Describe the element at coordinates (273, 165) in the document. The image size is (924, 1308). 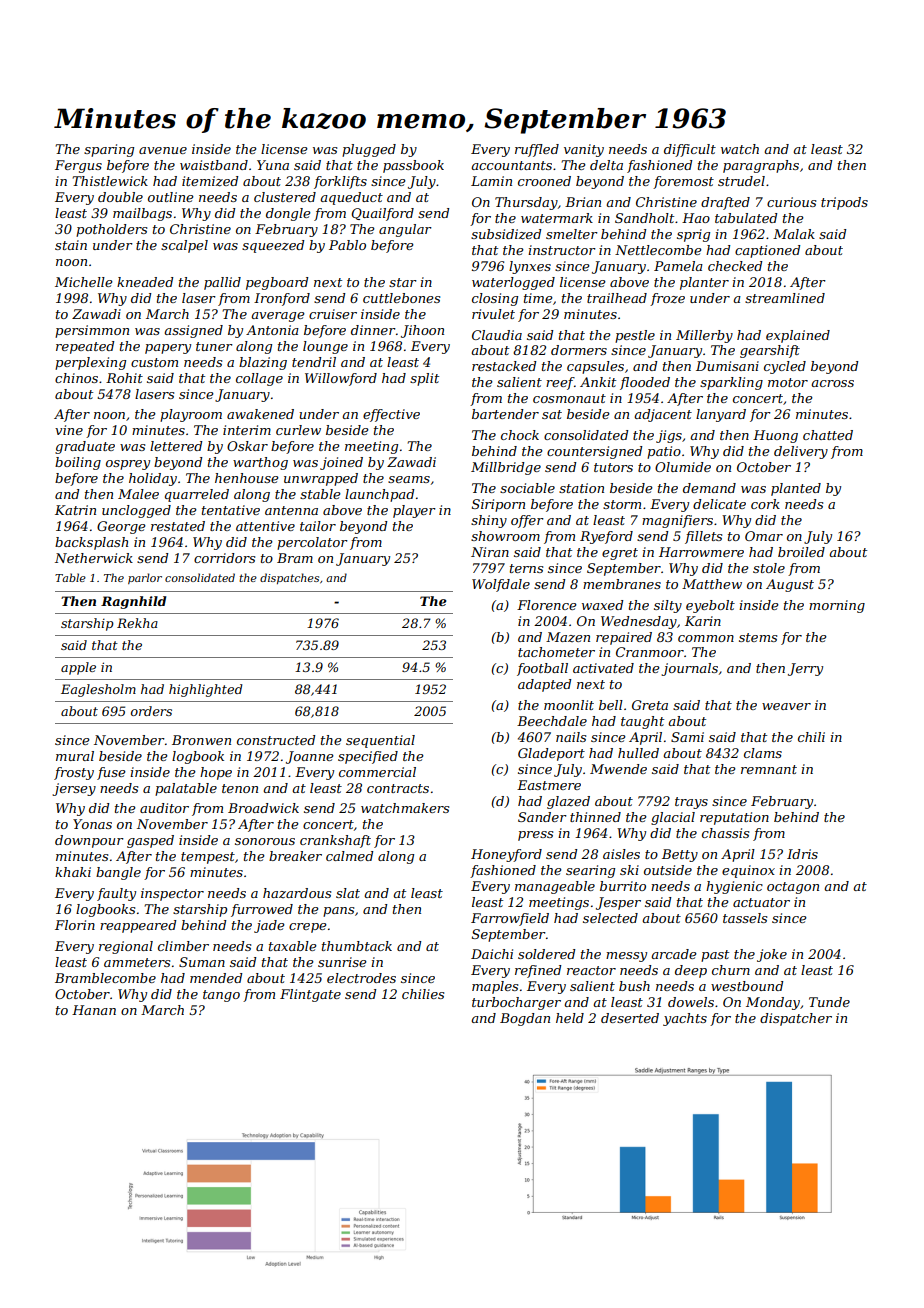
I see `Yuna` at that location.
